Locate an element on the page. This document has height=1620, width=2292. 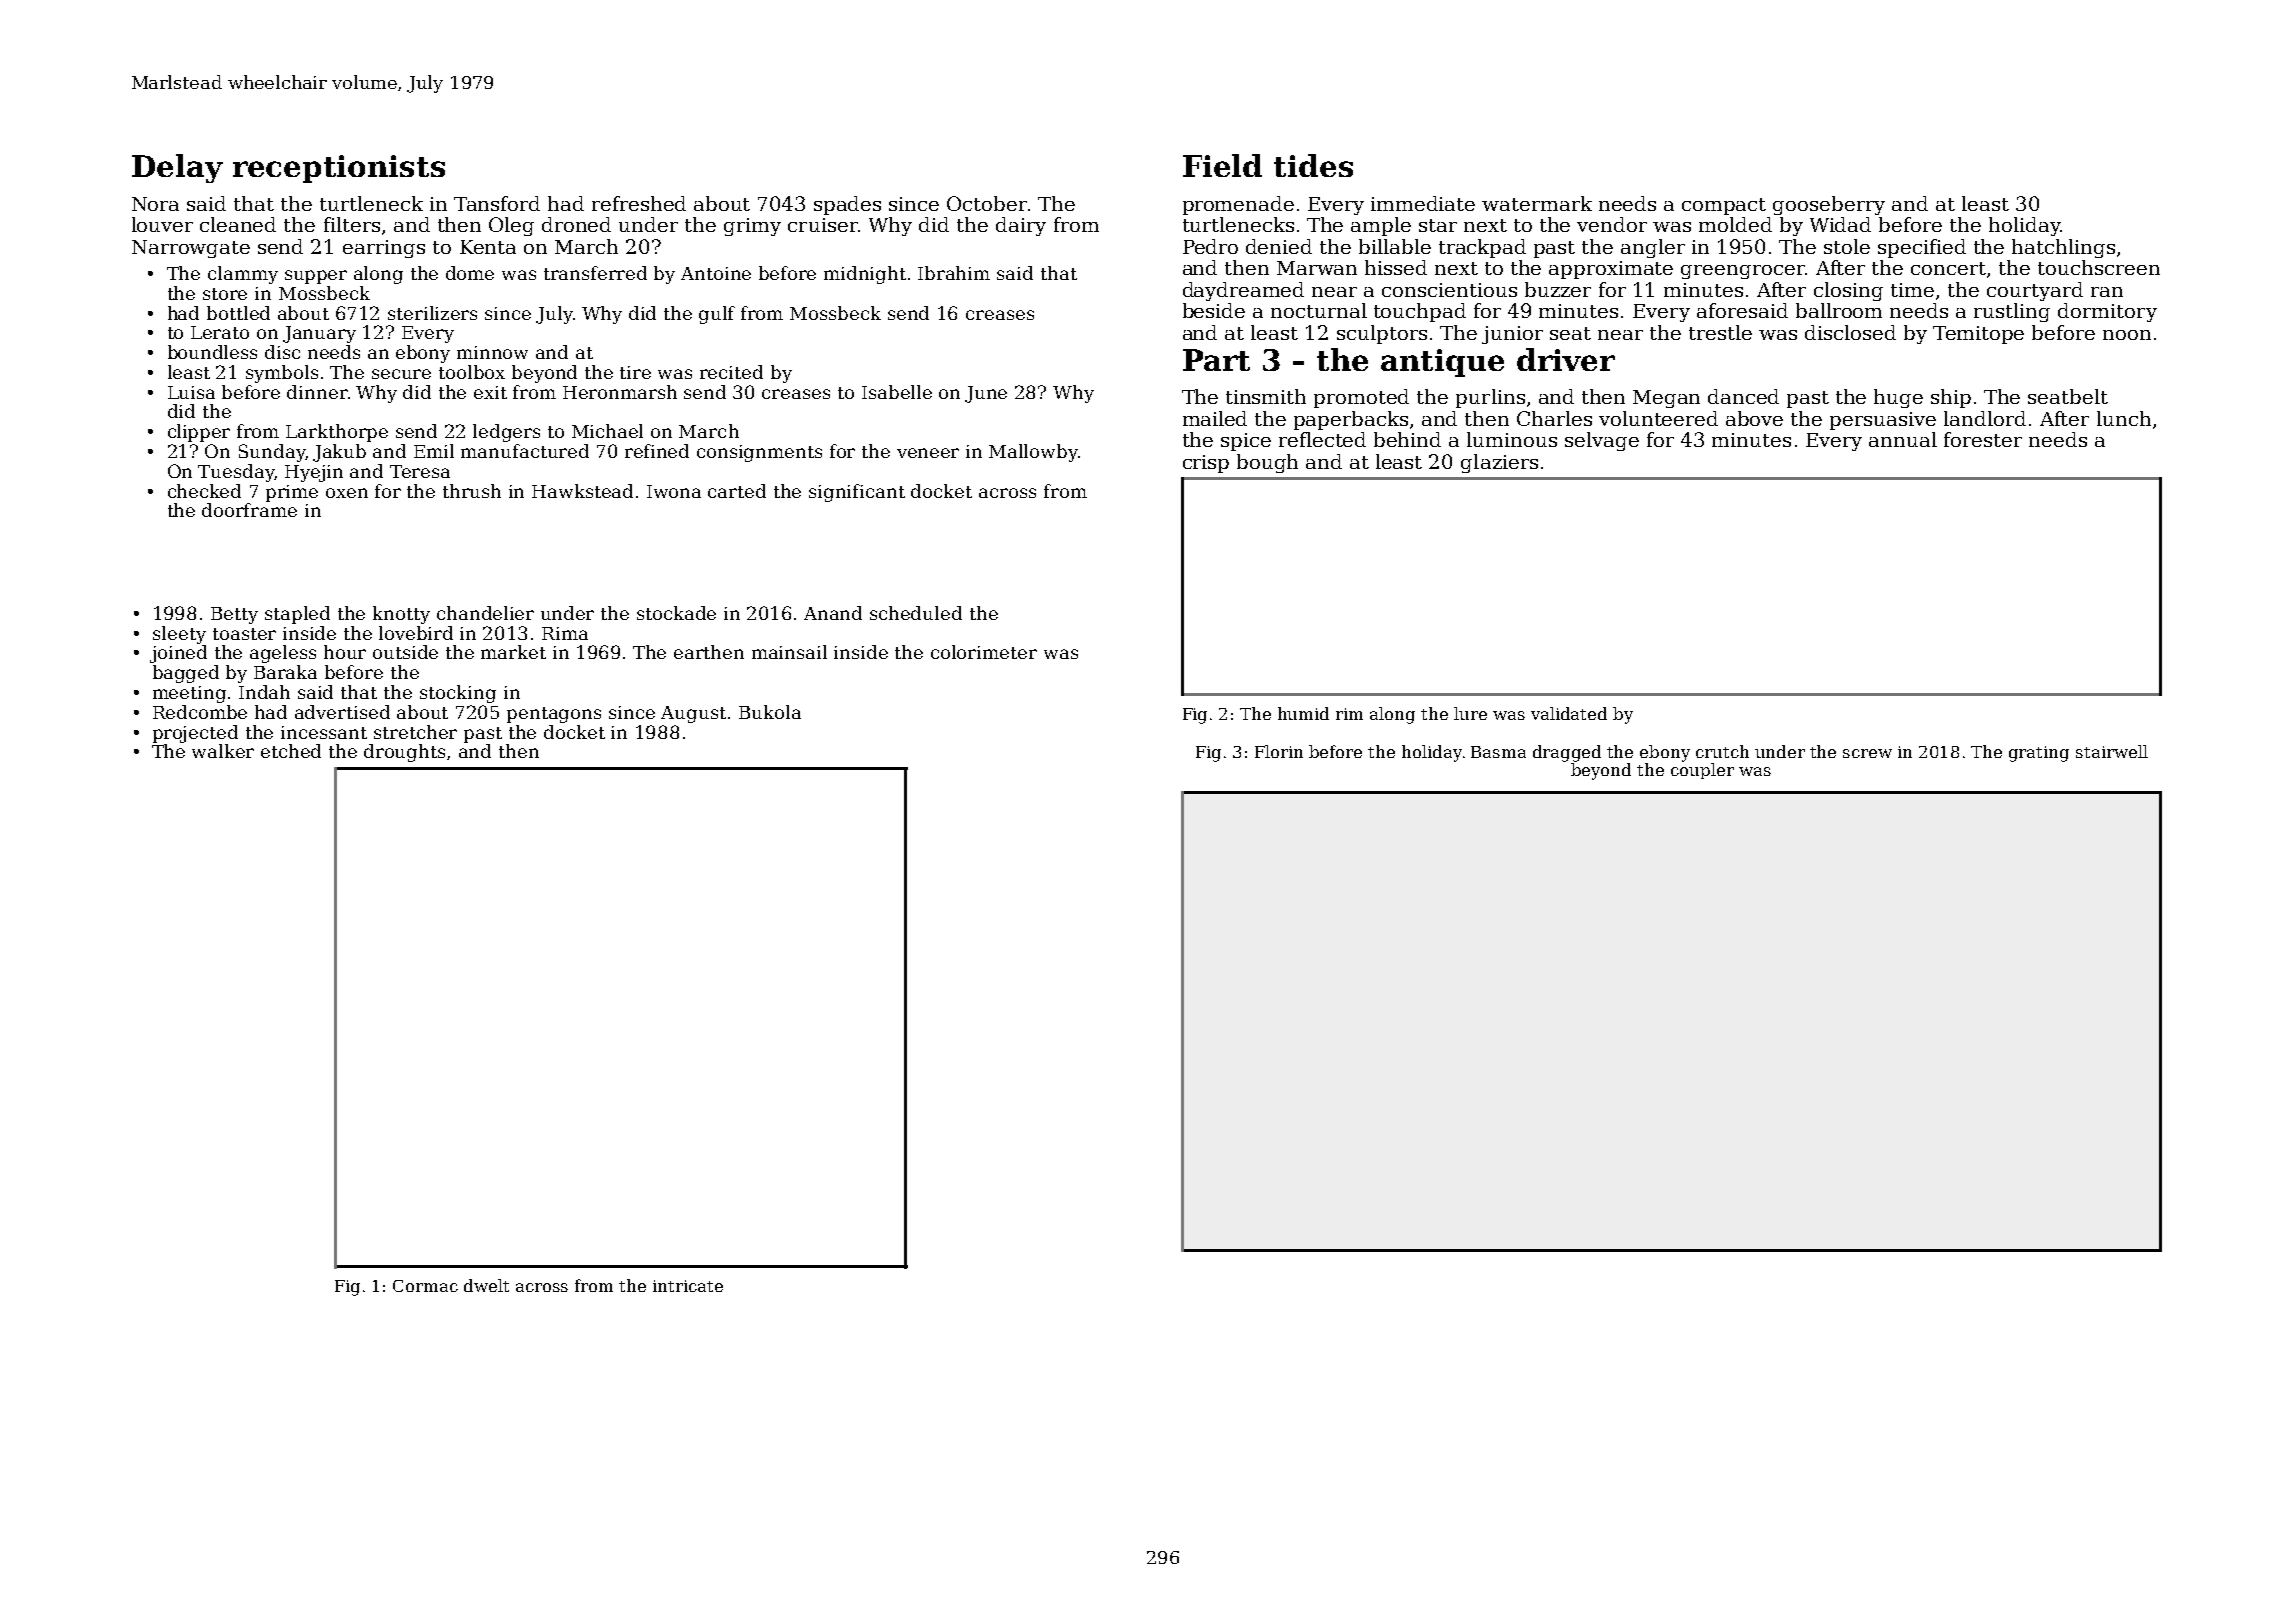
colorimeter is located at coordinates (984, 652).
